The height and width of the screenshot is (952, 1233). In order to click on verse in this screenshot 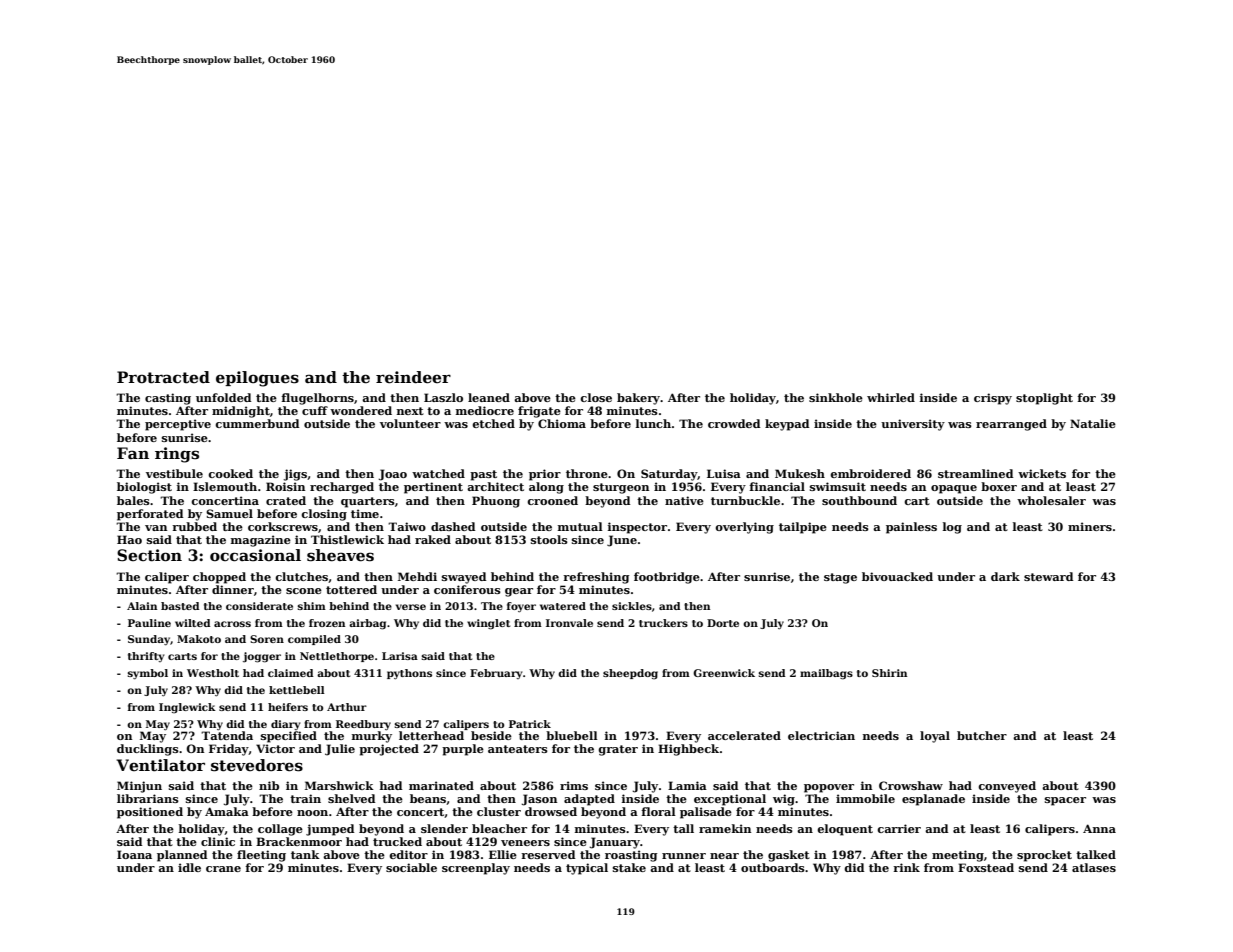, I will do `click(411, 607)`.
